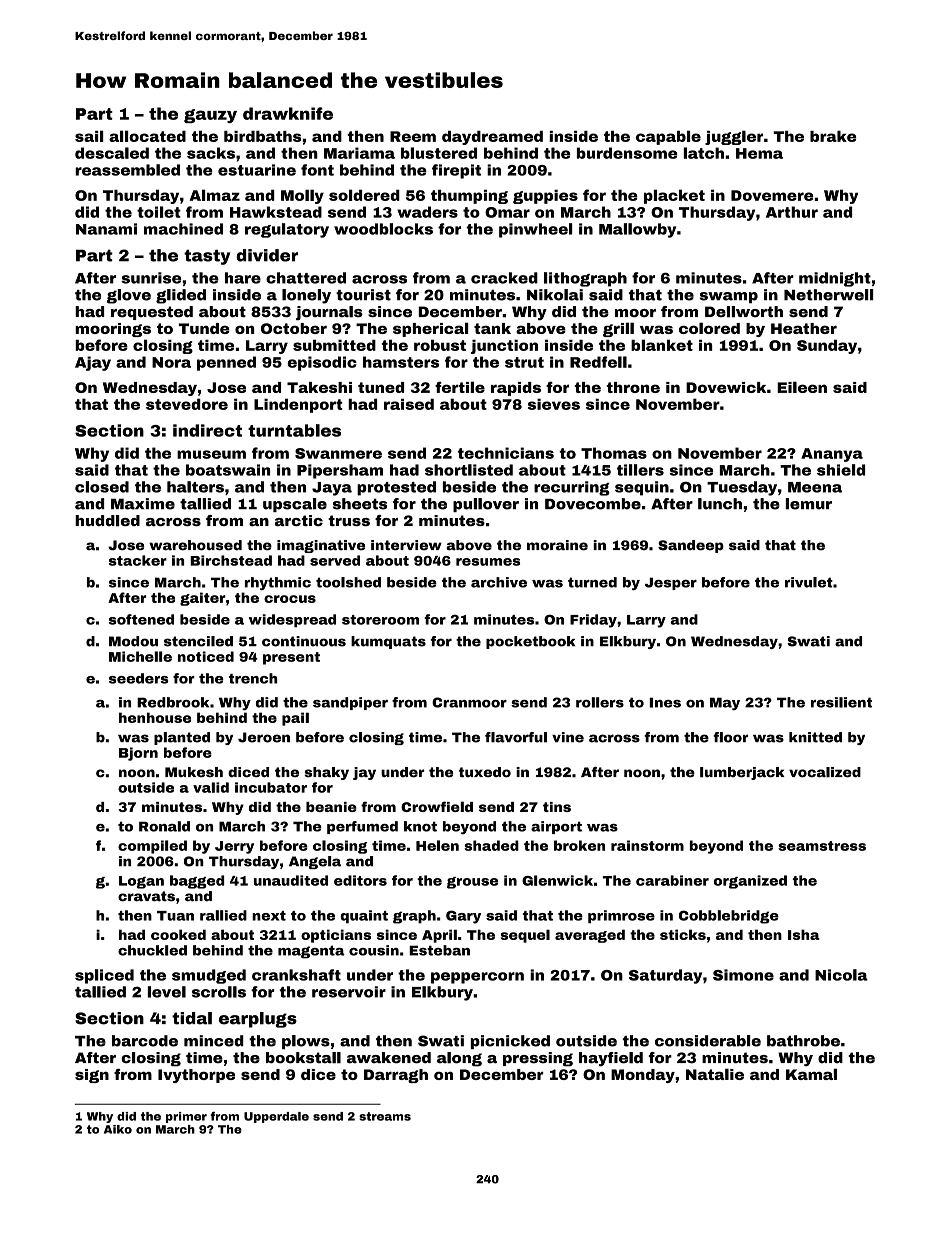 The height and width of the screenshot is (1233, 952). I want to click on bathrobe, so click(803, 1041).
